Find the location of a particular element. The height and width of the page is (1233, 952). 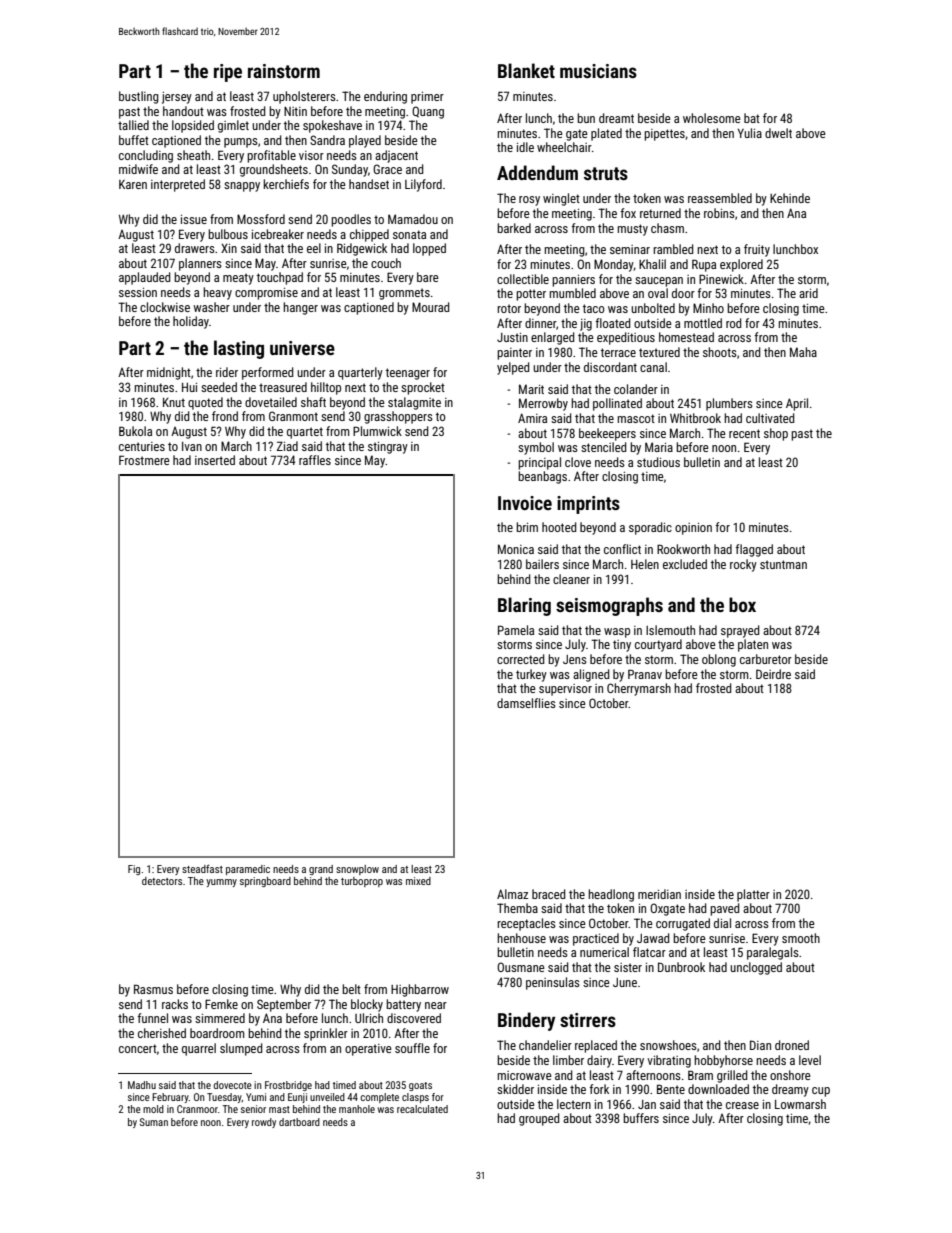

grouped is located at coordinates (539, 1119).
